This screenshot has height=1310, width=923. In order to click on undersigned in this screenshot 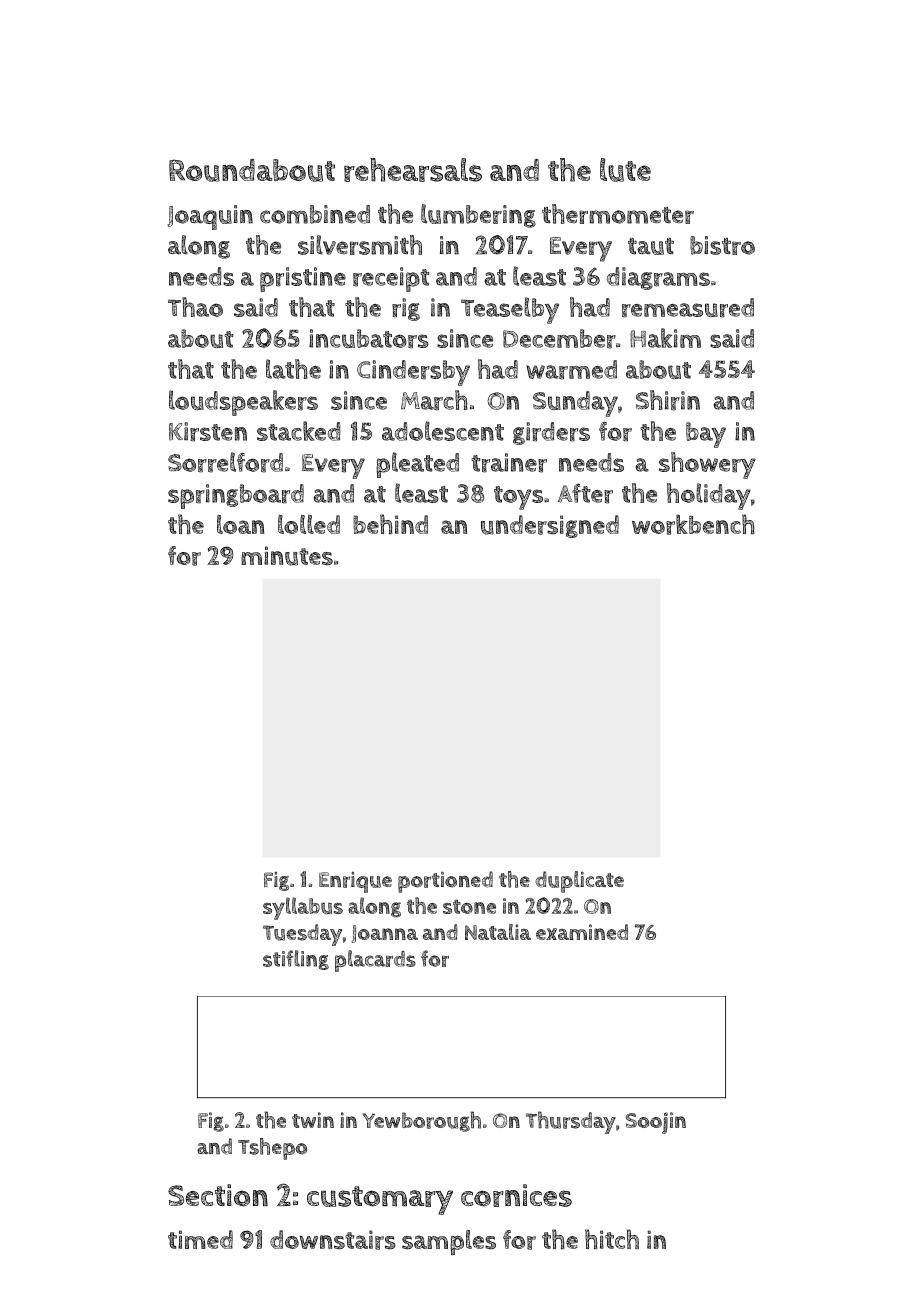, I will do `click(550, 526)`.
